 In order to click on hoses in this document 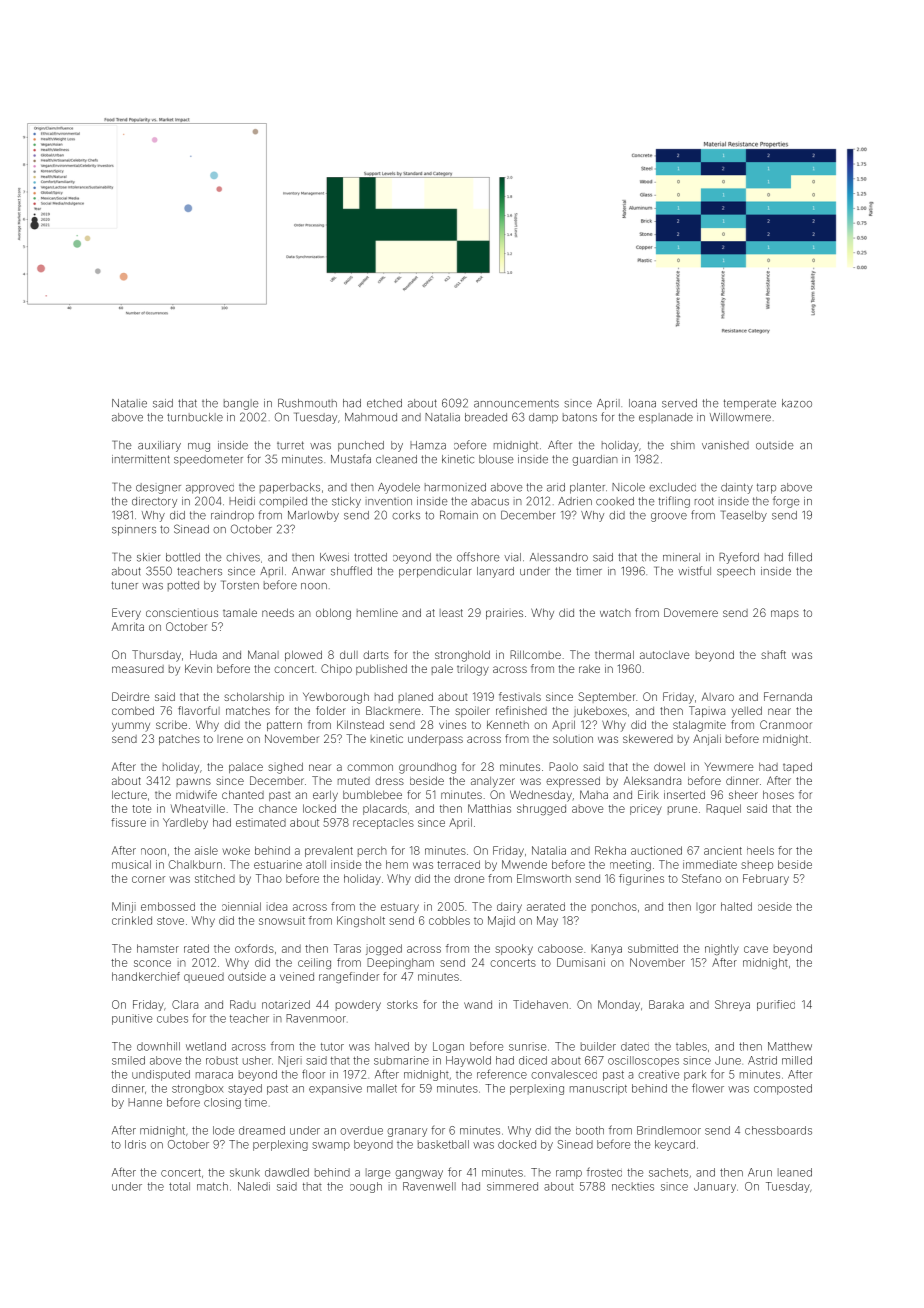, I will do `click(778, 794)`.
